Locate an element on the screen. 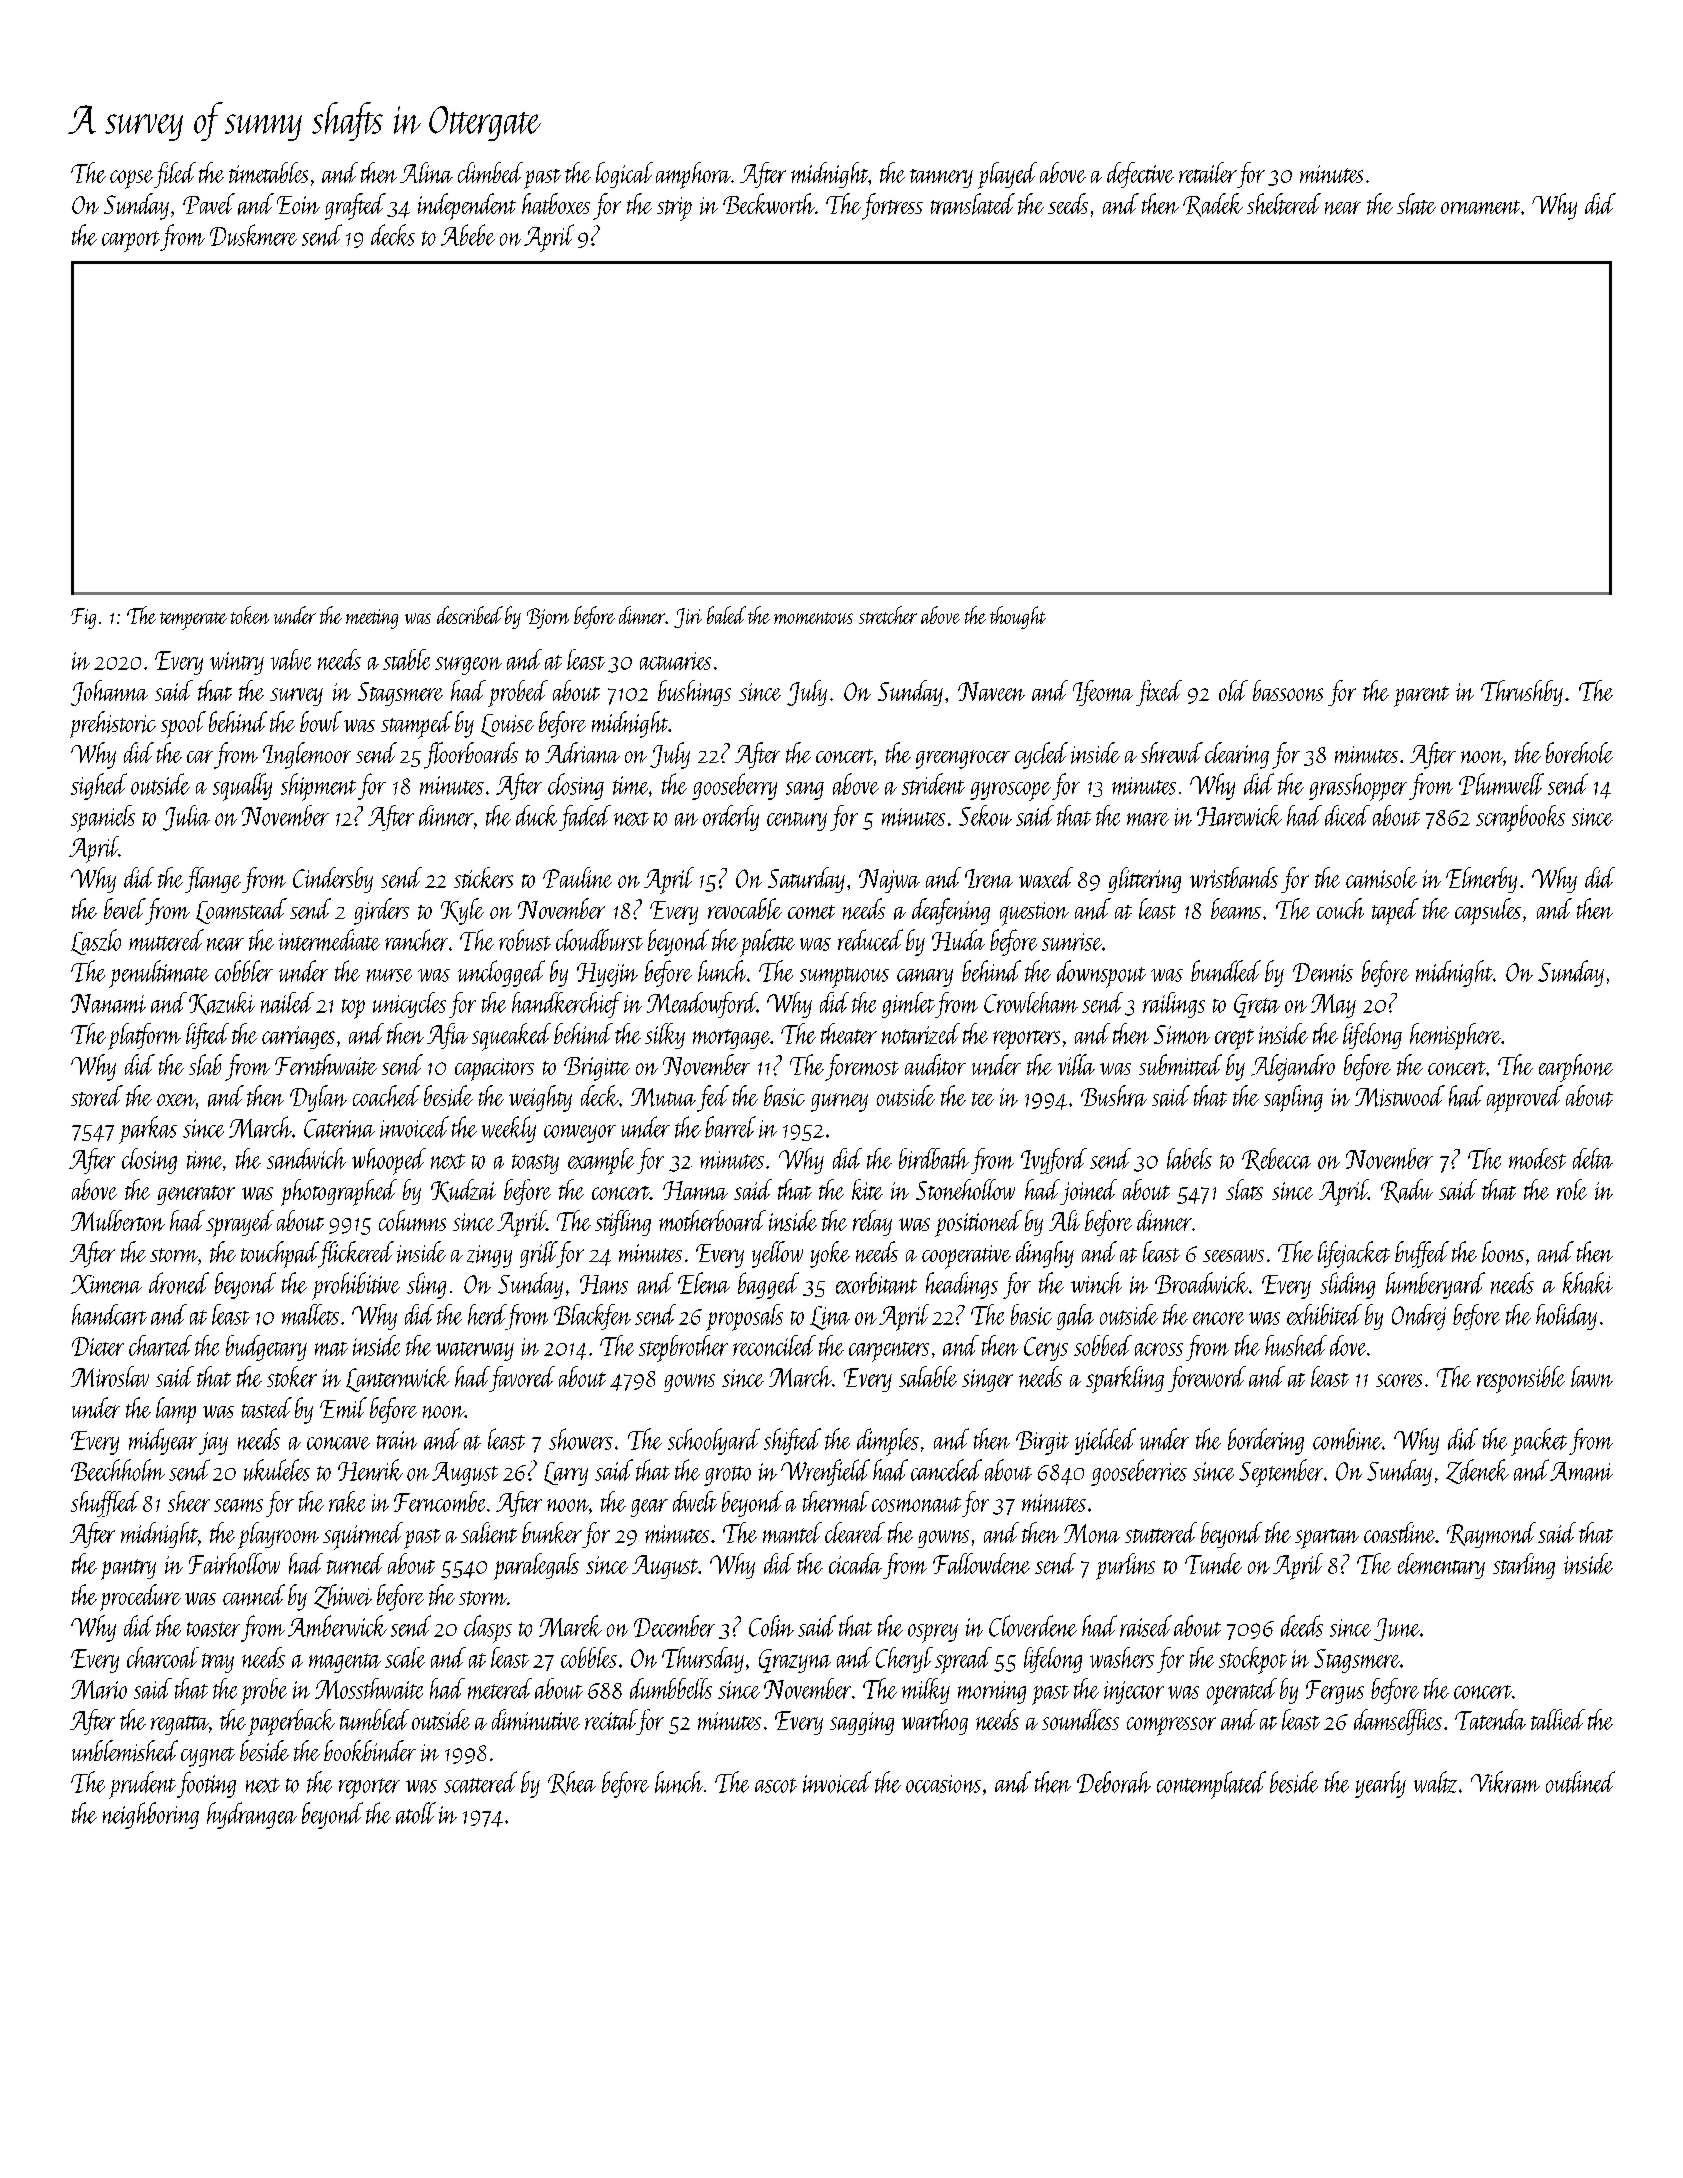 Image resolution: width=1683 pixels, height=2178 pixels. Meadowford is located at coordinates (702, 1005).
